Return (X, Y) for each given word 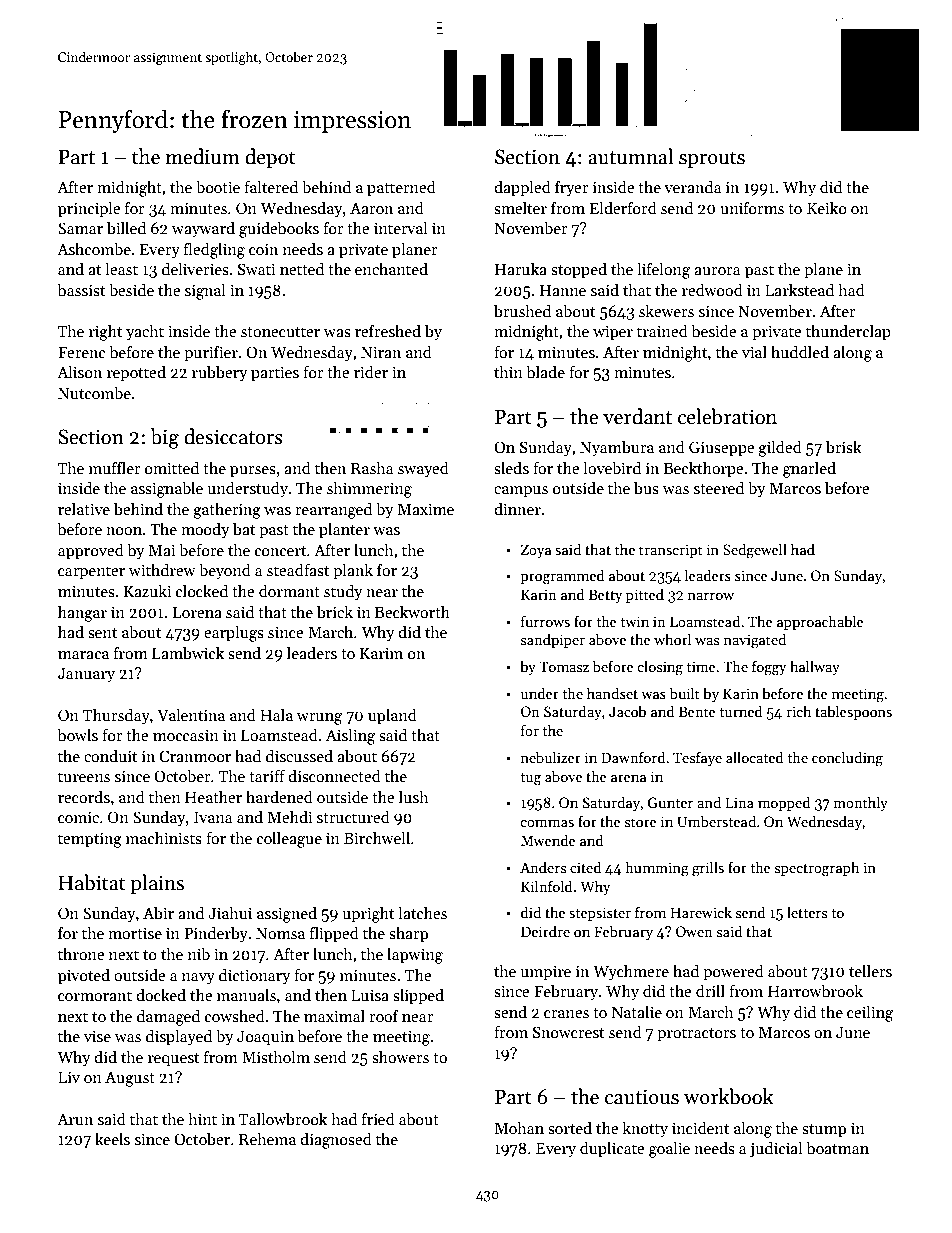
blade (545, 372)
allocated (755, 757)
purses (253, 472)
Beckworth (412, 611)
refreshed (388, 330)
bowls (77, 735)
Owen (694, 931)
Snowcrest (568, 1032)
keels (112, 1138)
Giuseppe (721, 449)
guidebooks (279, 229)
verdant (637, 416)
